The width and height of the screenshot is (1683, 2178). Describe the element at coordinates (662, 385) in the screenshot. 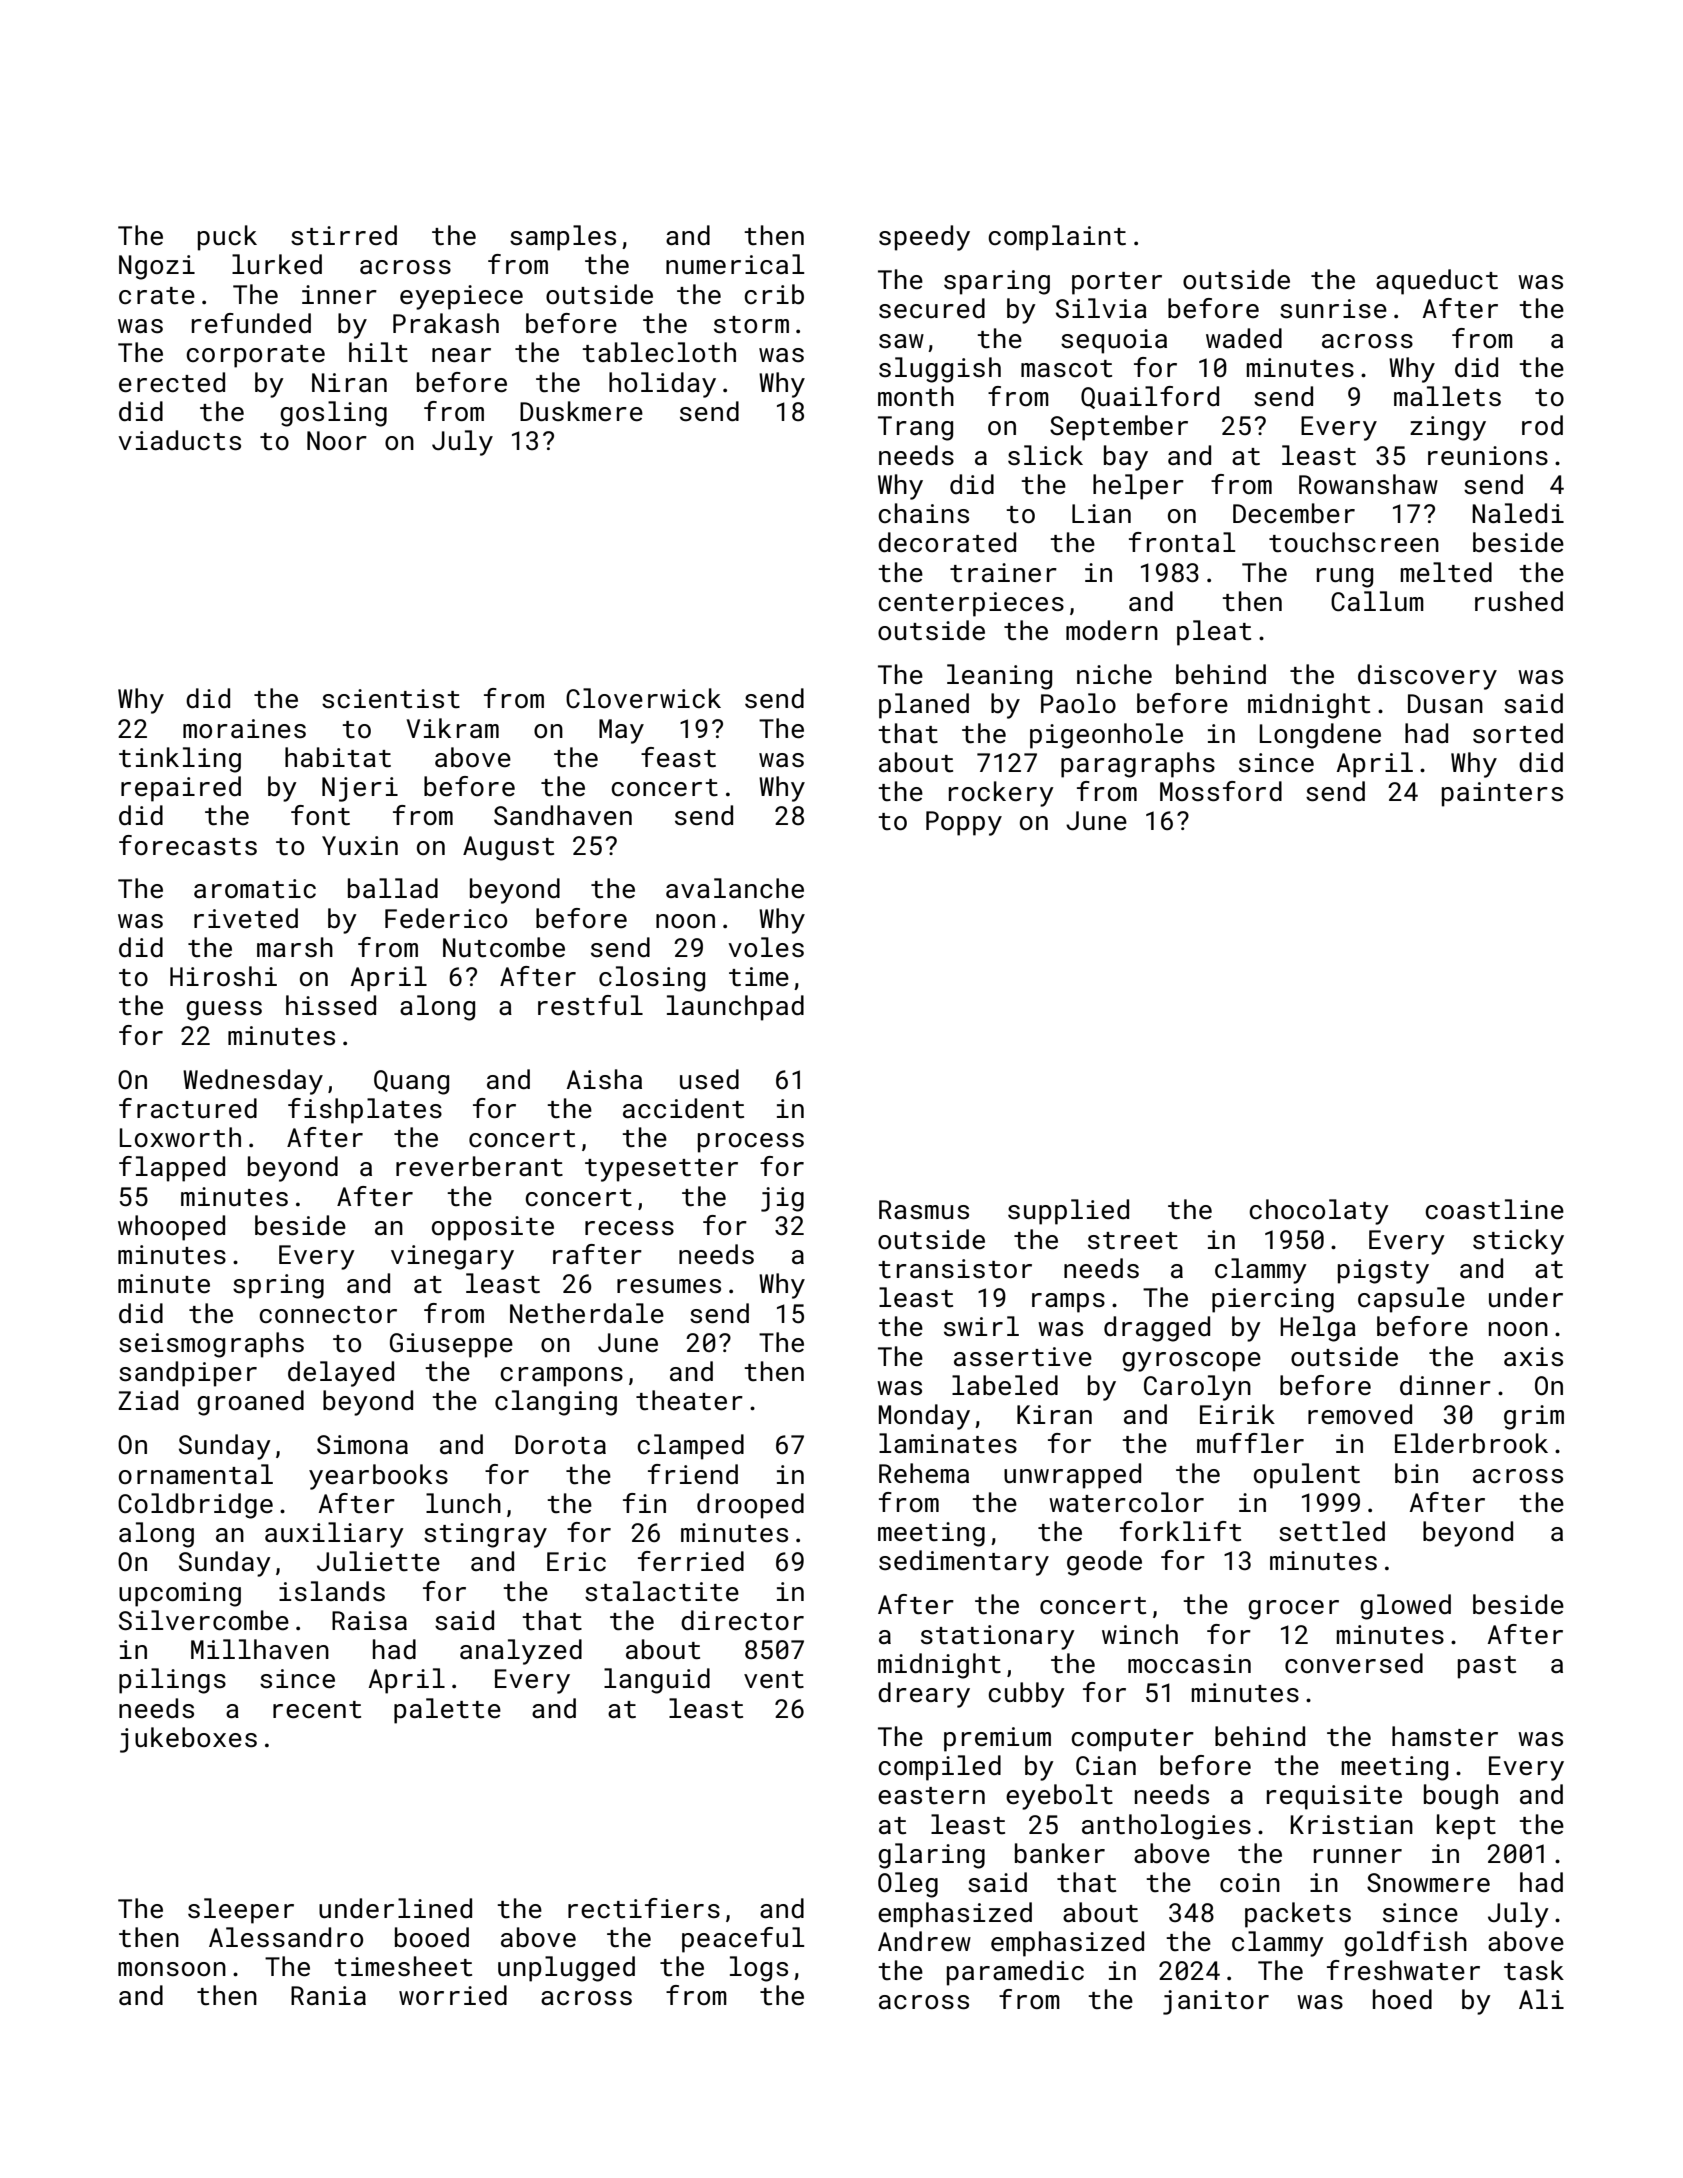

I see `holiday` at that location.
